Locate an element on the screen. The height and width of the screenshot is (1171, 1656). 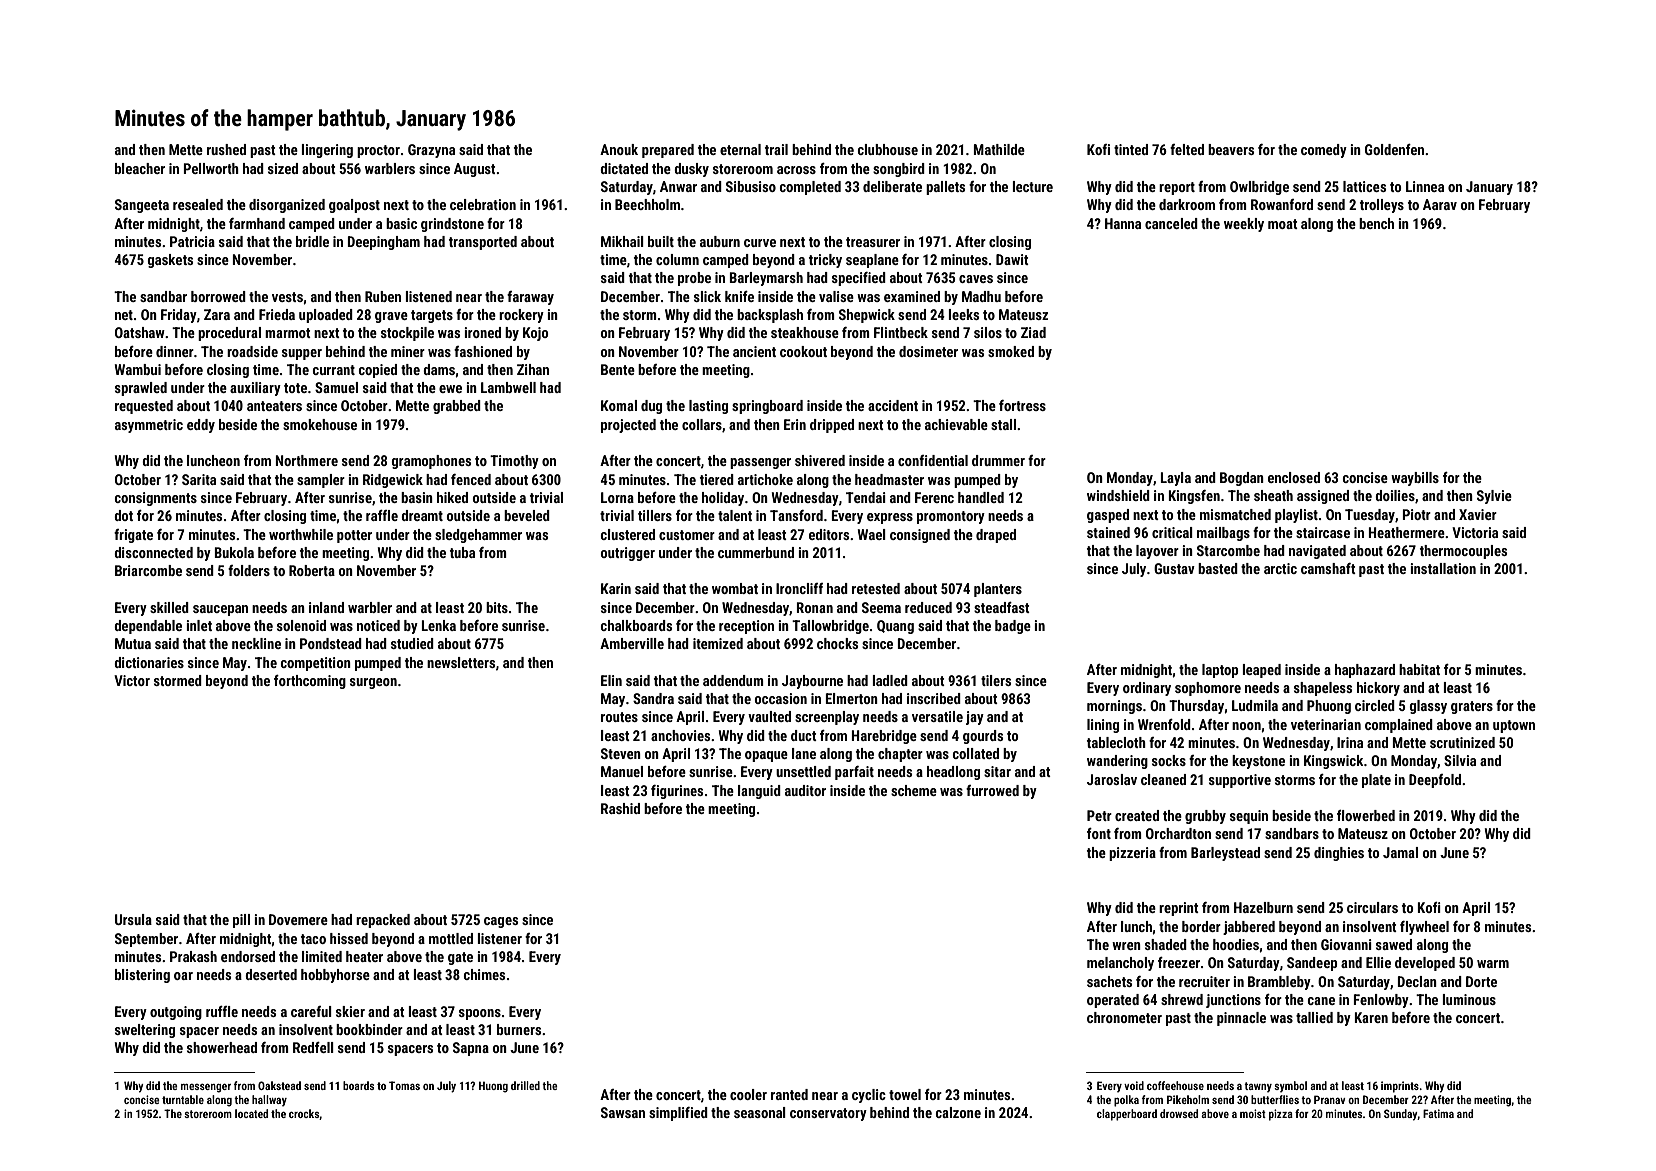
rushed is located at coordinates (226, 149).
